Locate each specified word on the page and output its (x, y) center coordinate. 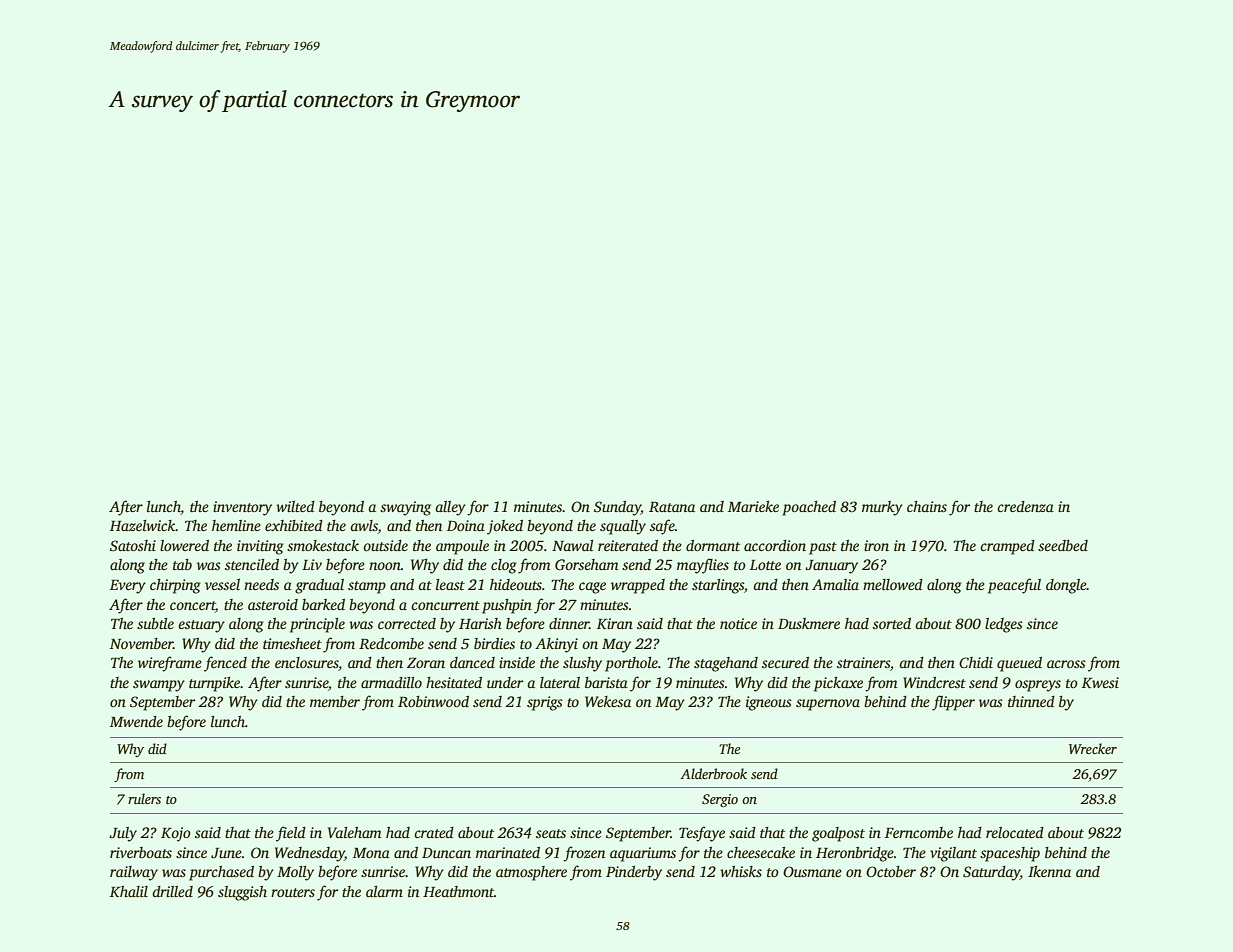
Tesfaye (702, 834)
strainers (863, 662)
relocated (1015, 832)
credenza (1025, 506)
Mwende (136, 721)
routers (293, 892)
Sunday (617, 508)
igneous (769, 703)
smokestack (323, 545)
